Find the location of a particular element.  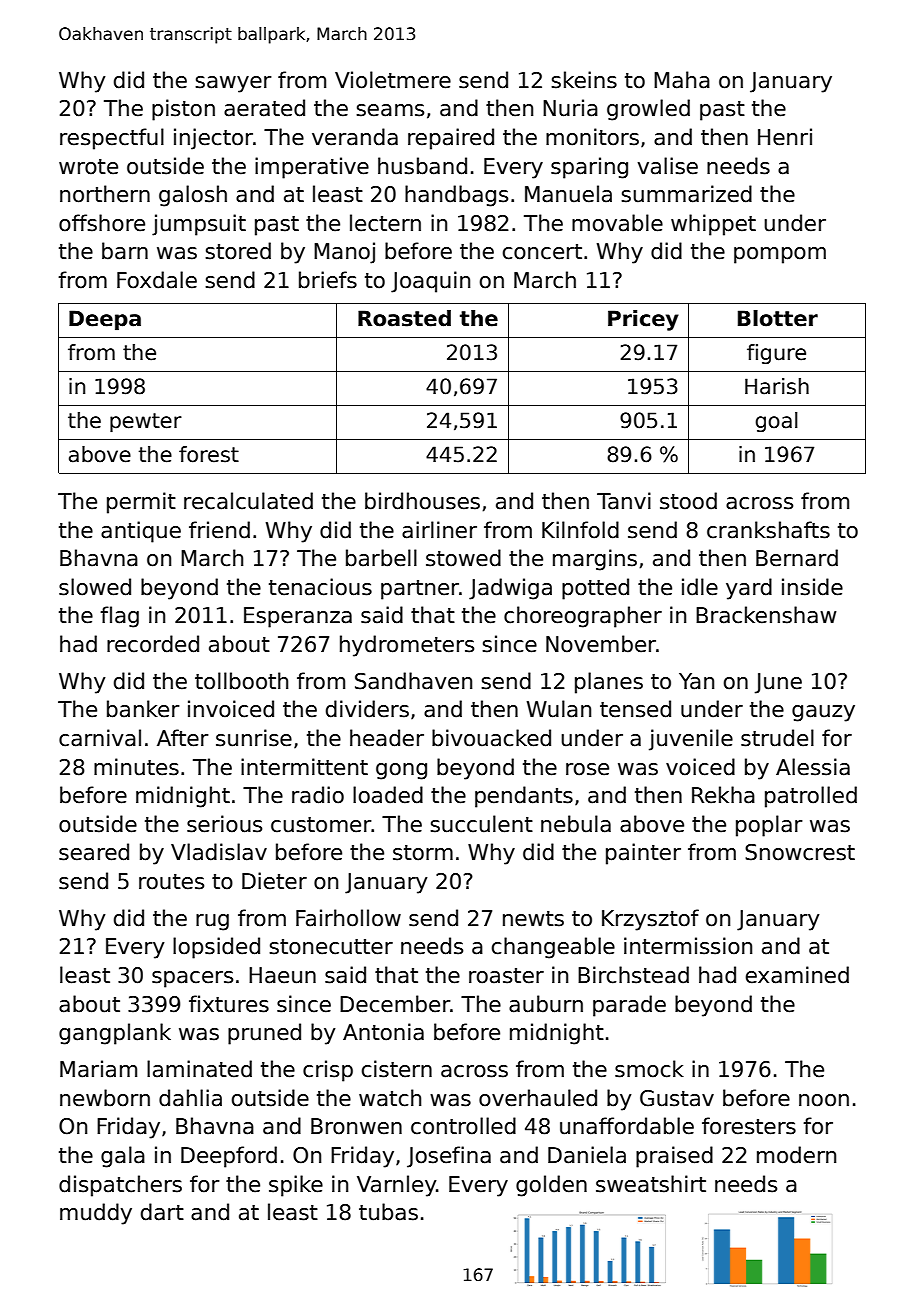

dart is located at coordinates (162, 1212).
